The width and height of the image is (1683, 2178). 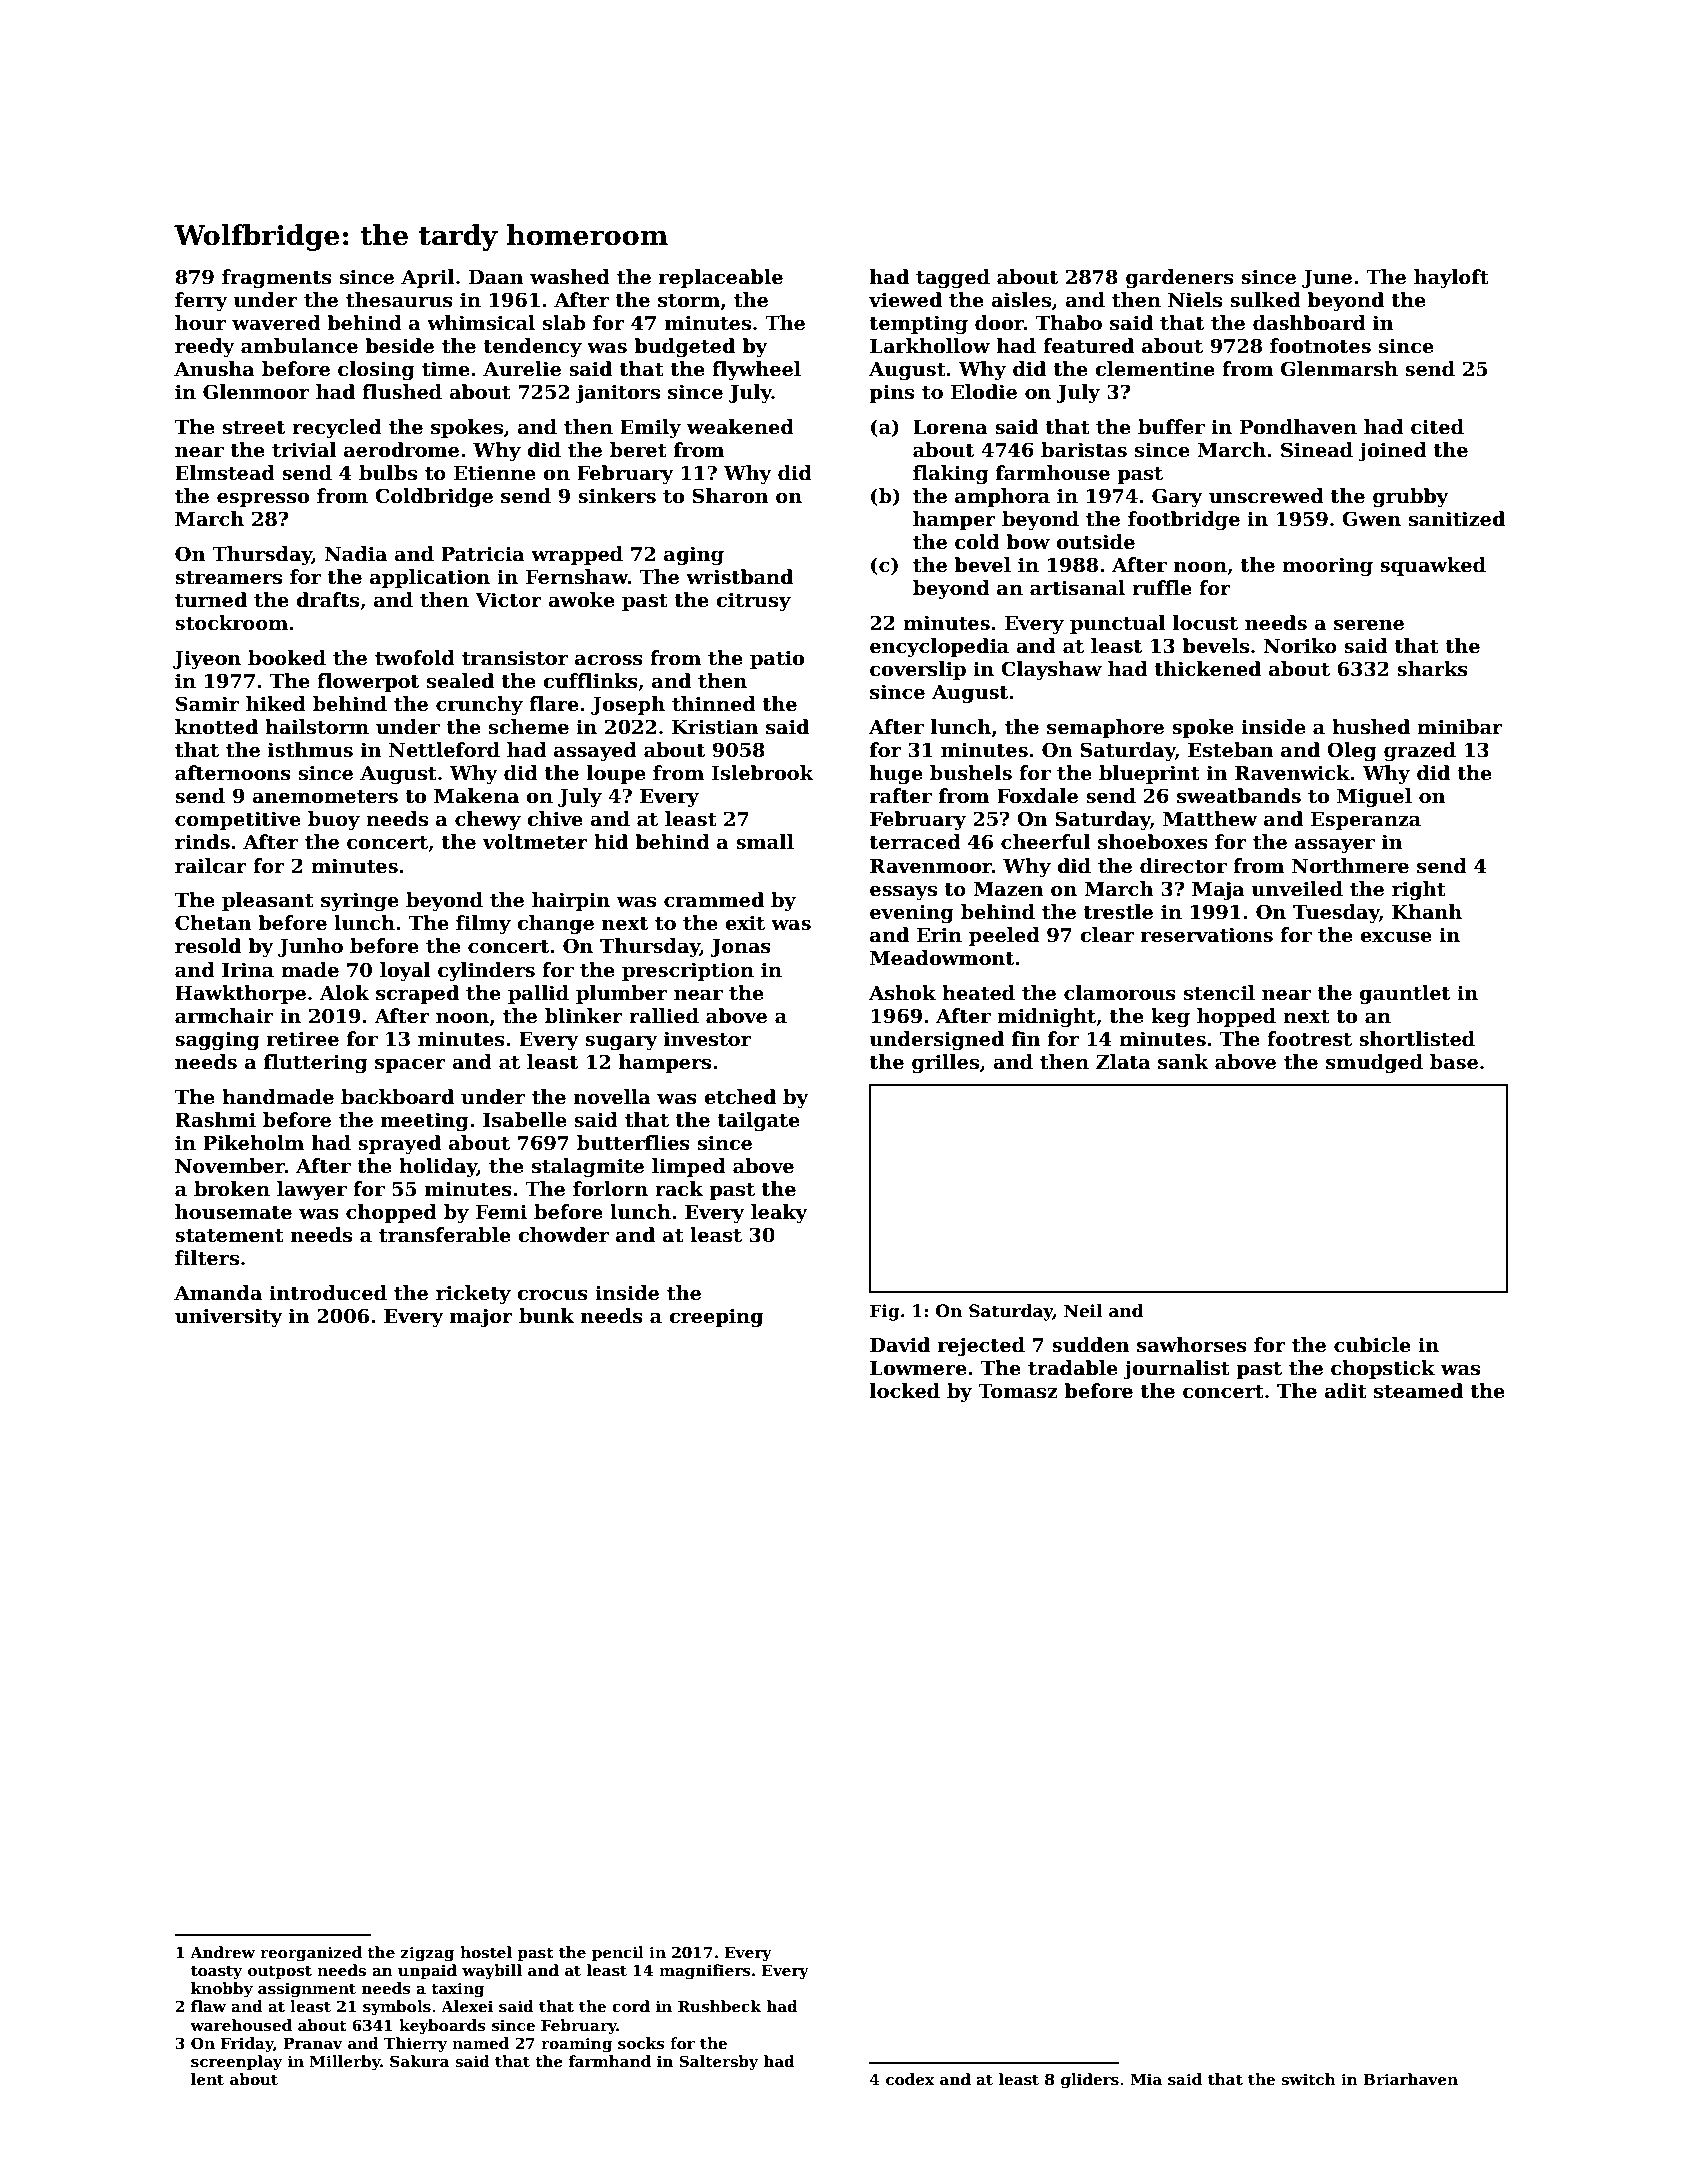 What do you see at coordinates (216, 727) in the image?
I see `knotted` at bounding box center [216, 727].
